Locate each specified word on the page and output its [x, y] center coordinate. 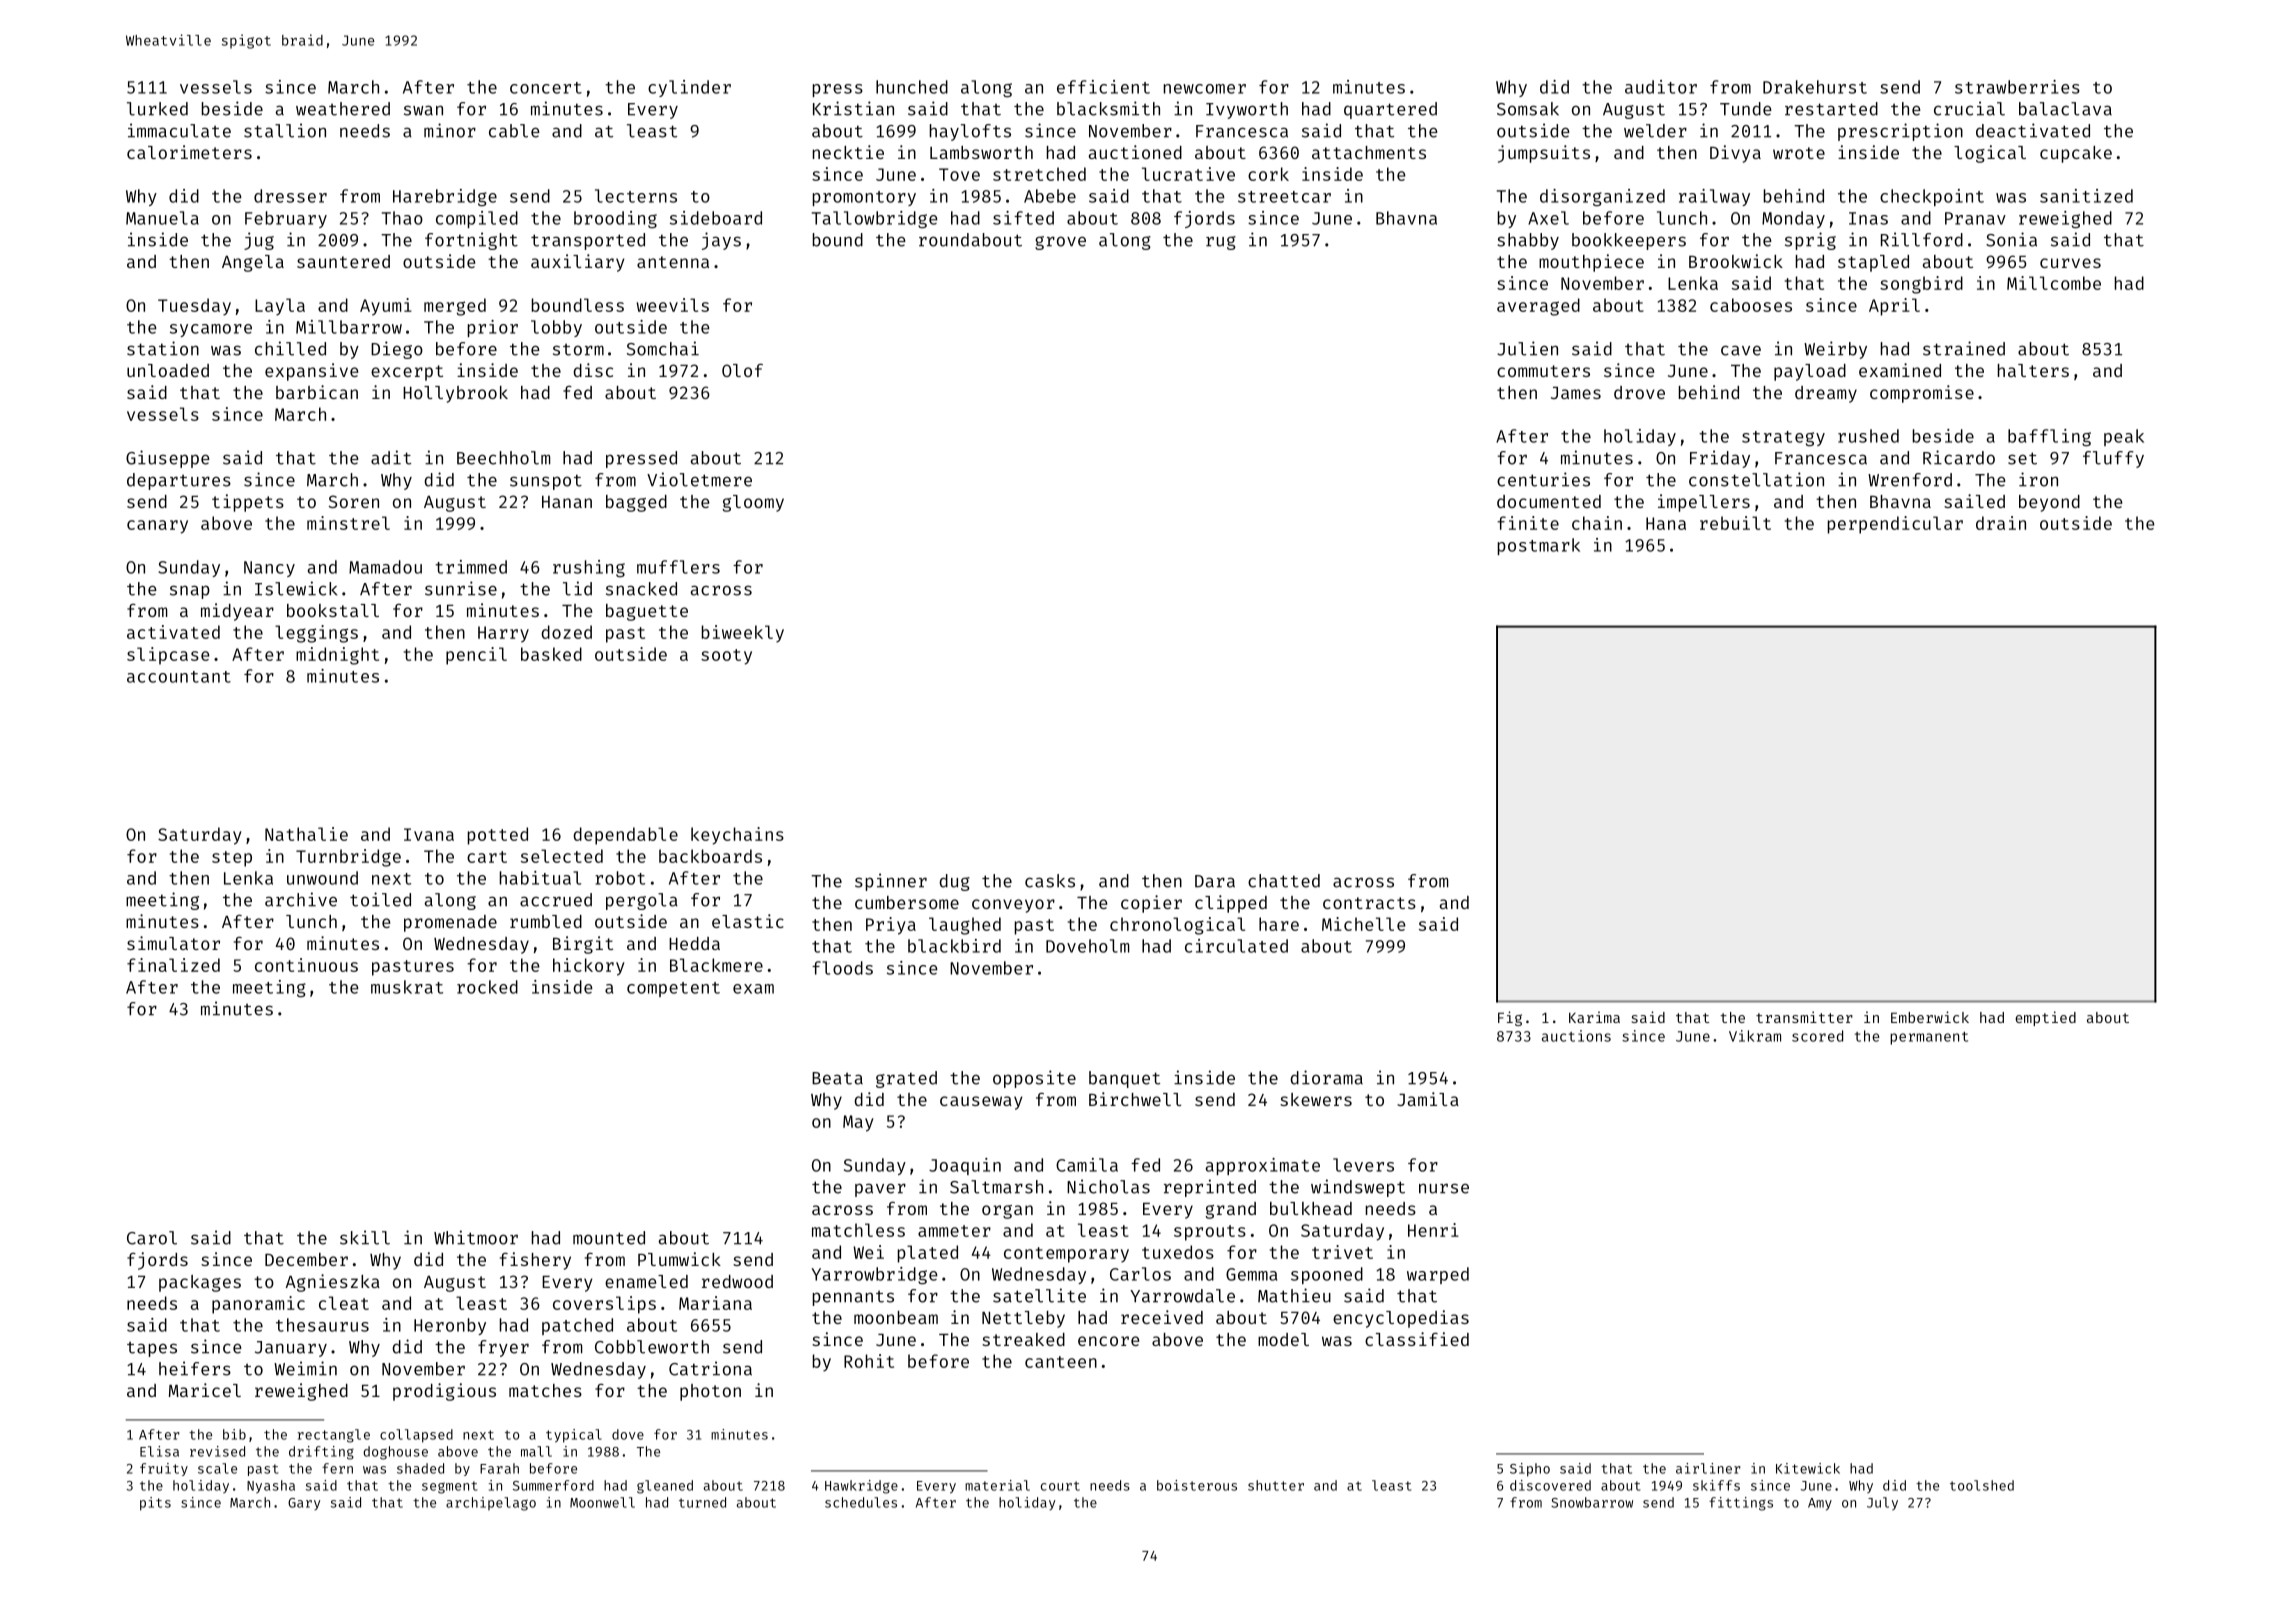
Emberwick [1930, 1017]
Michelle [1364, 924]
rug [1221, 243]
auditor [1661, 87]
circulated [1236, 946]
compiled [477, 219]
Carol [152, 1238]
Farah [499, 1468]
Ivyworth [1247, 110]
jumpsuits [1544, 154]
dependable [625, 836]
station [163, 348]
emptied [2045, 1018]
